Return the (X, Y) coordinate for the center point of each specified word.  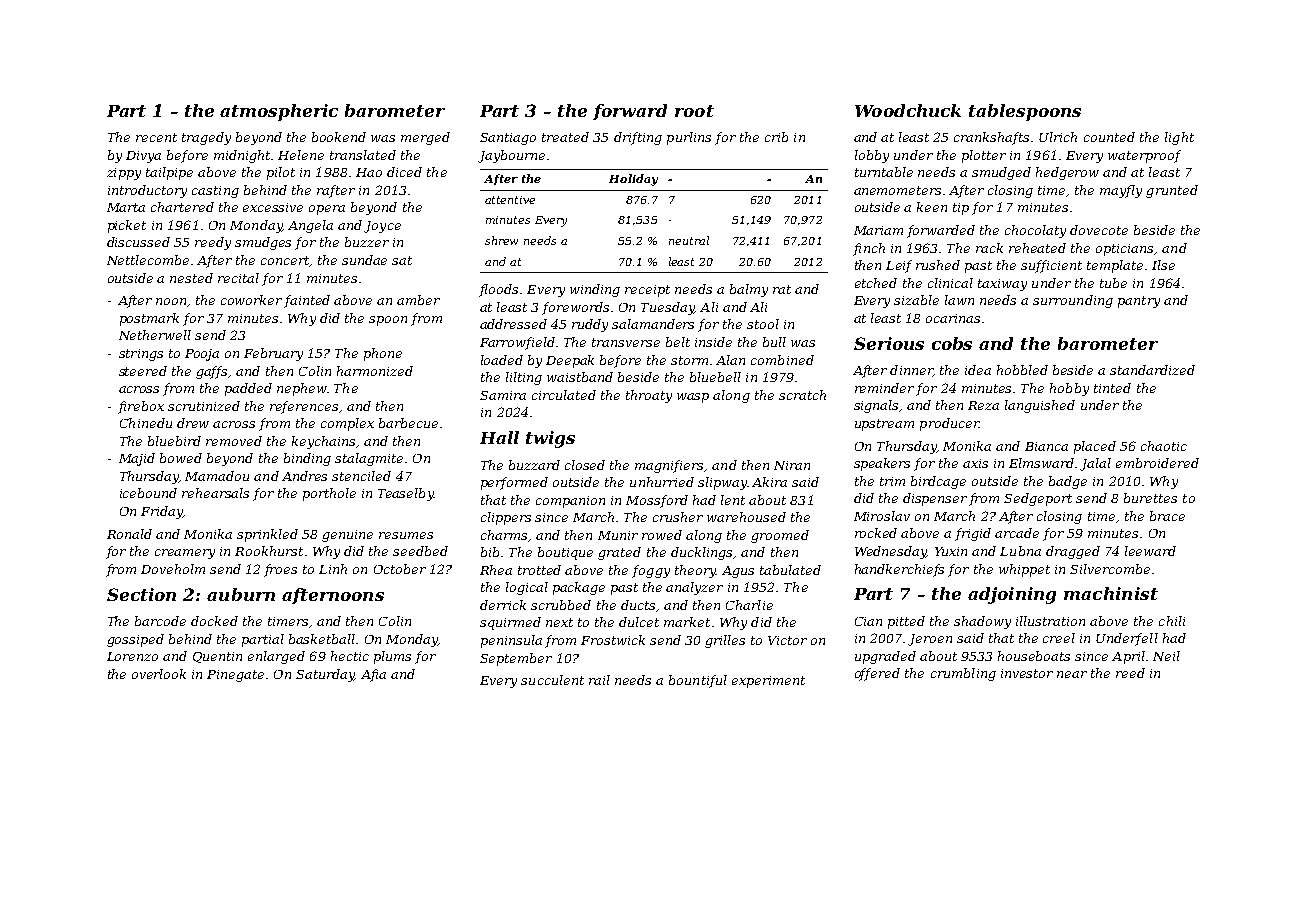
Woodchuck (908, 110)
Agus (738, 572)
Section (141, 594)
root (694, 111)
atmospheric (279, 112)
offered (877, 674)
